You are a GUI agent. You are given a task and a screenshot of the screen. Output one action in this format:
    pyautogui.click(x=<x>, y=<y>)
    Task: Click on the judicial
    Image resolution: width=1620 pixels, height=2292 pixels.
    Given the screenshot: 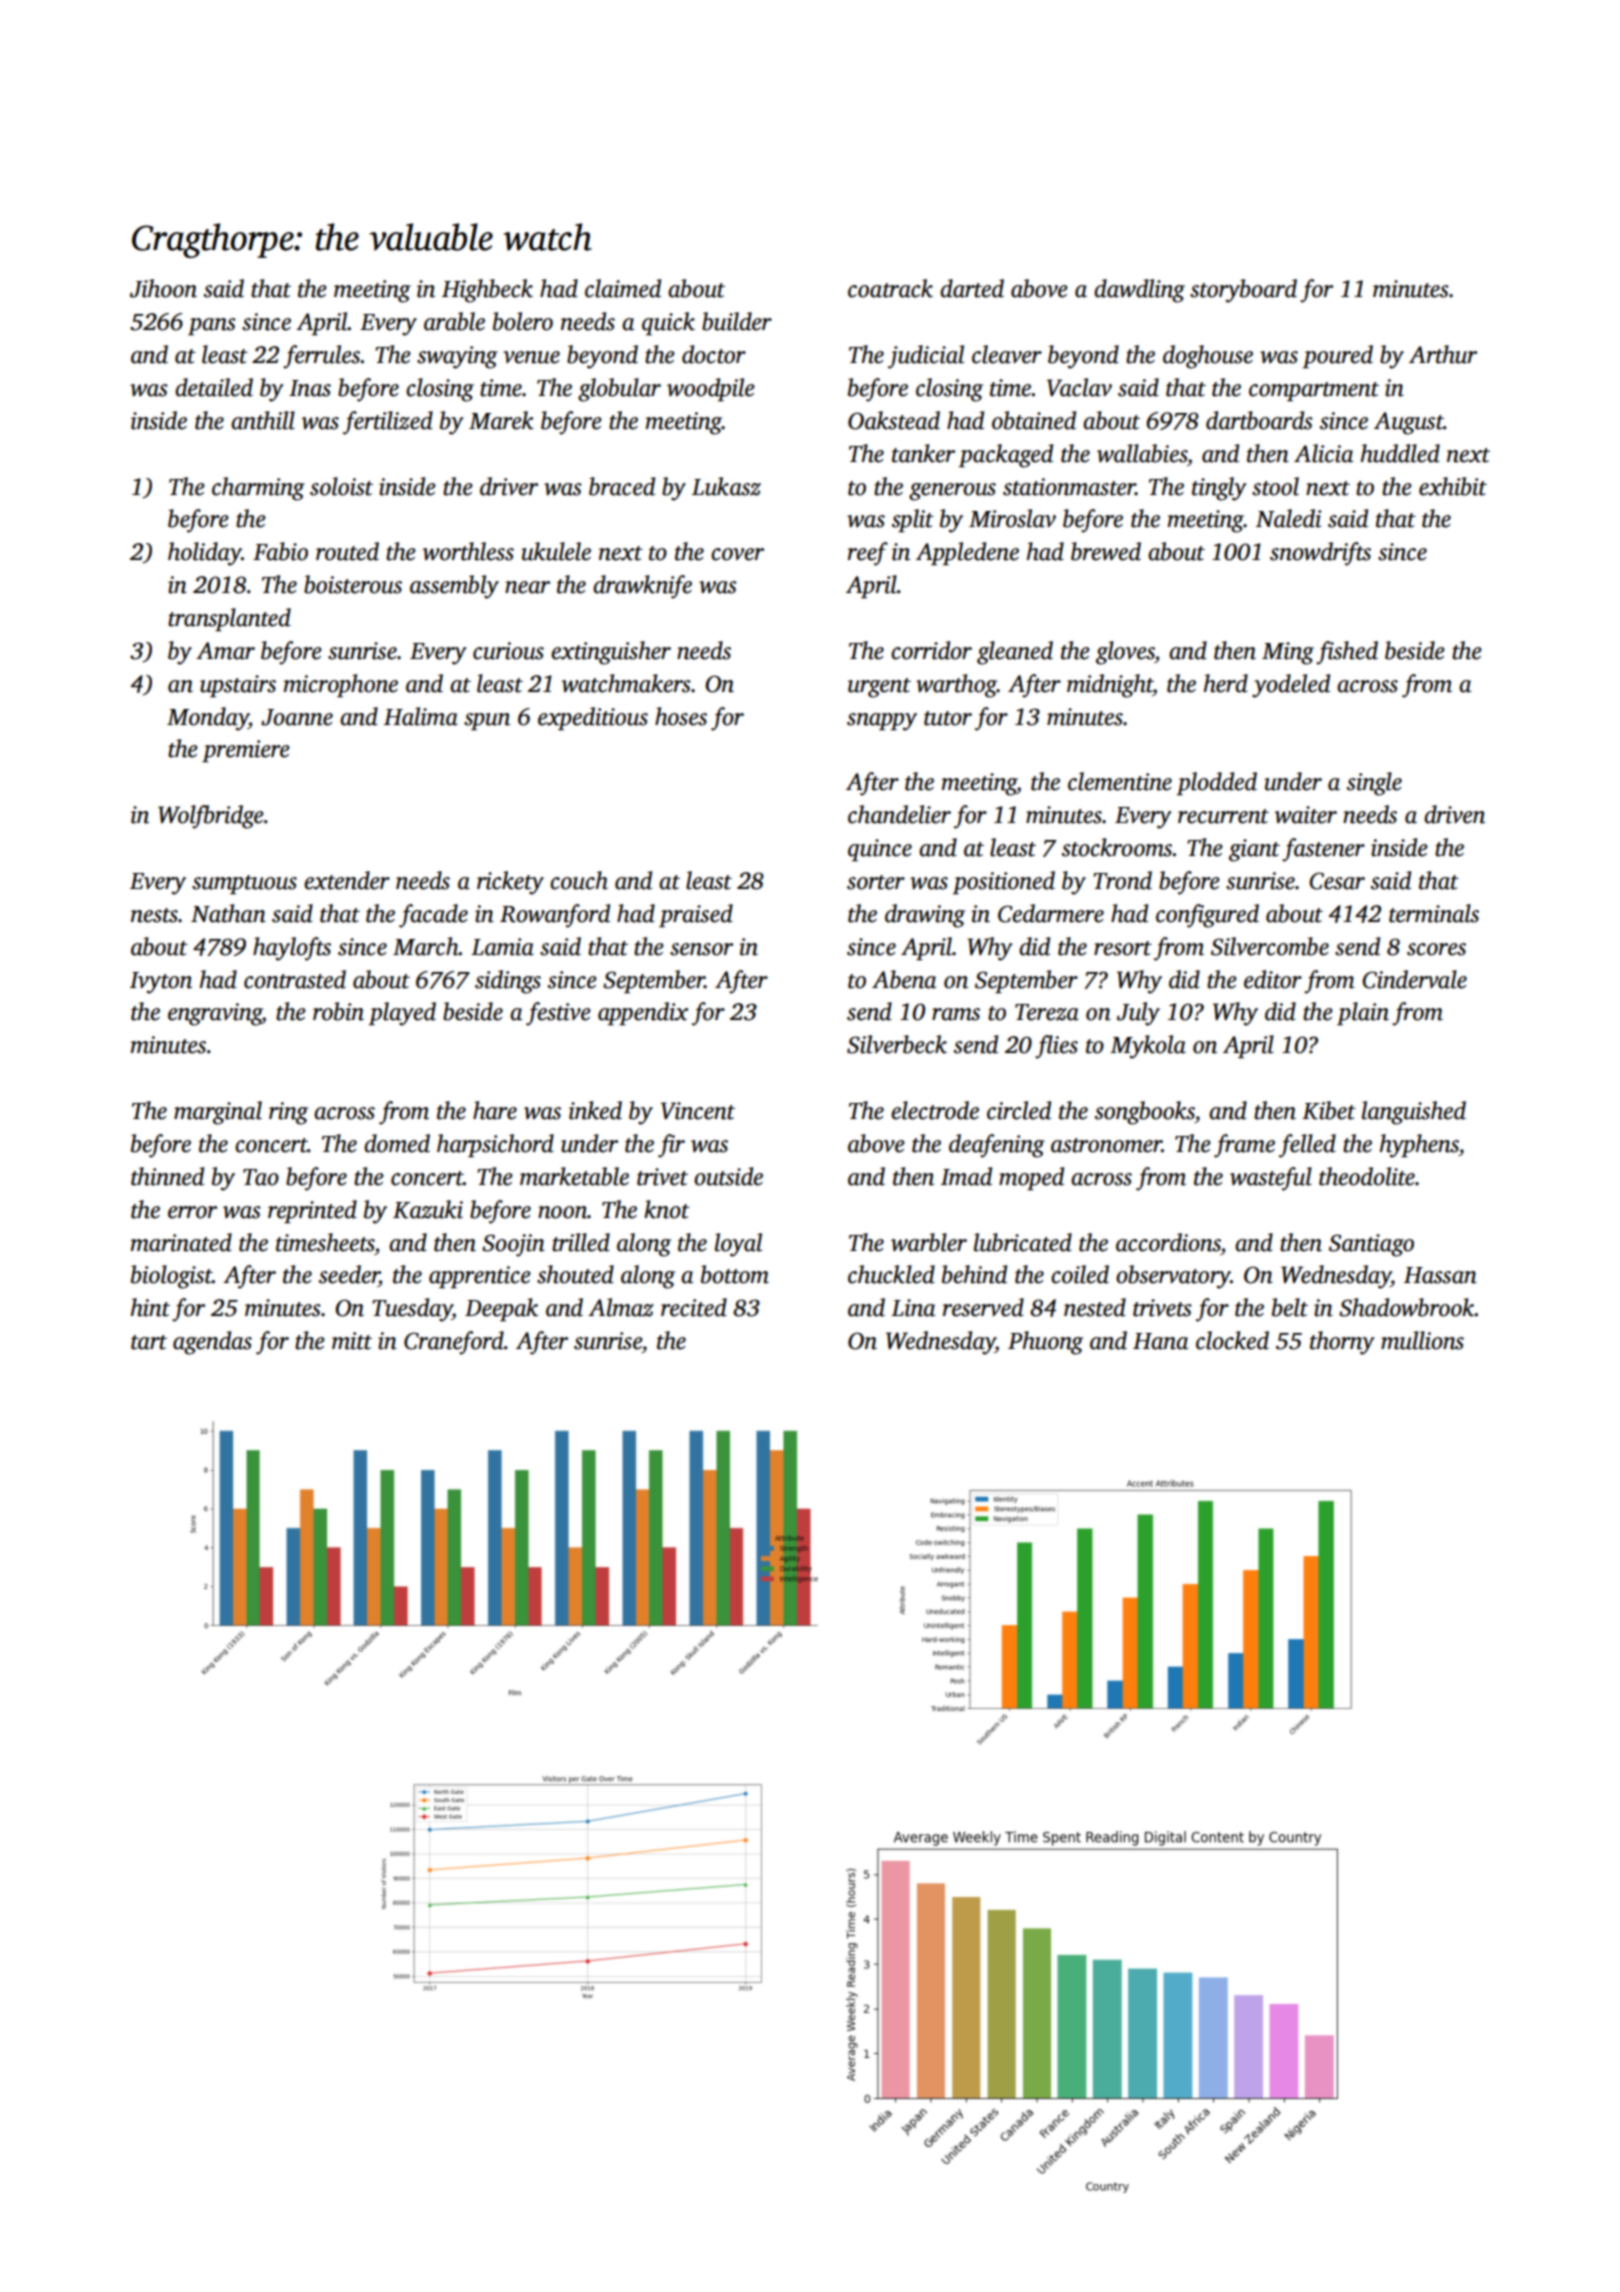 What is the action you would take?
    pyautogui.click(x=926, y=357)
